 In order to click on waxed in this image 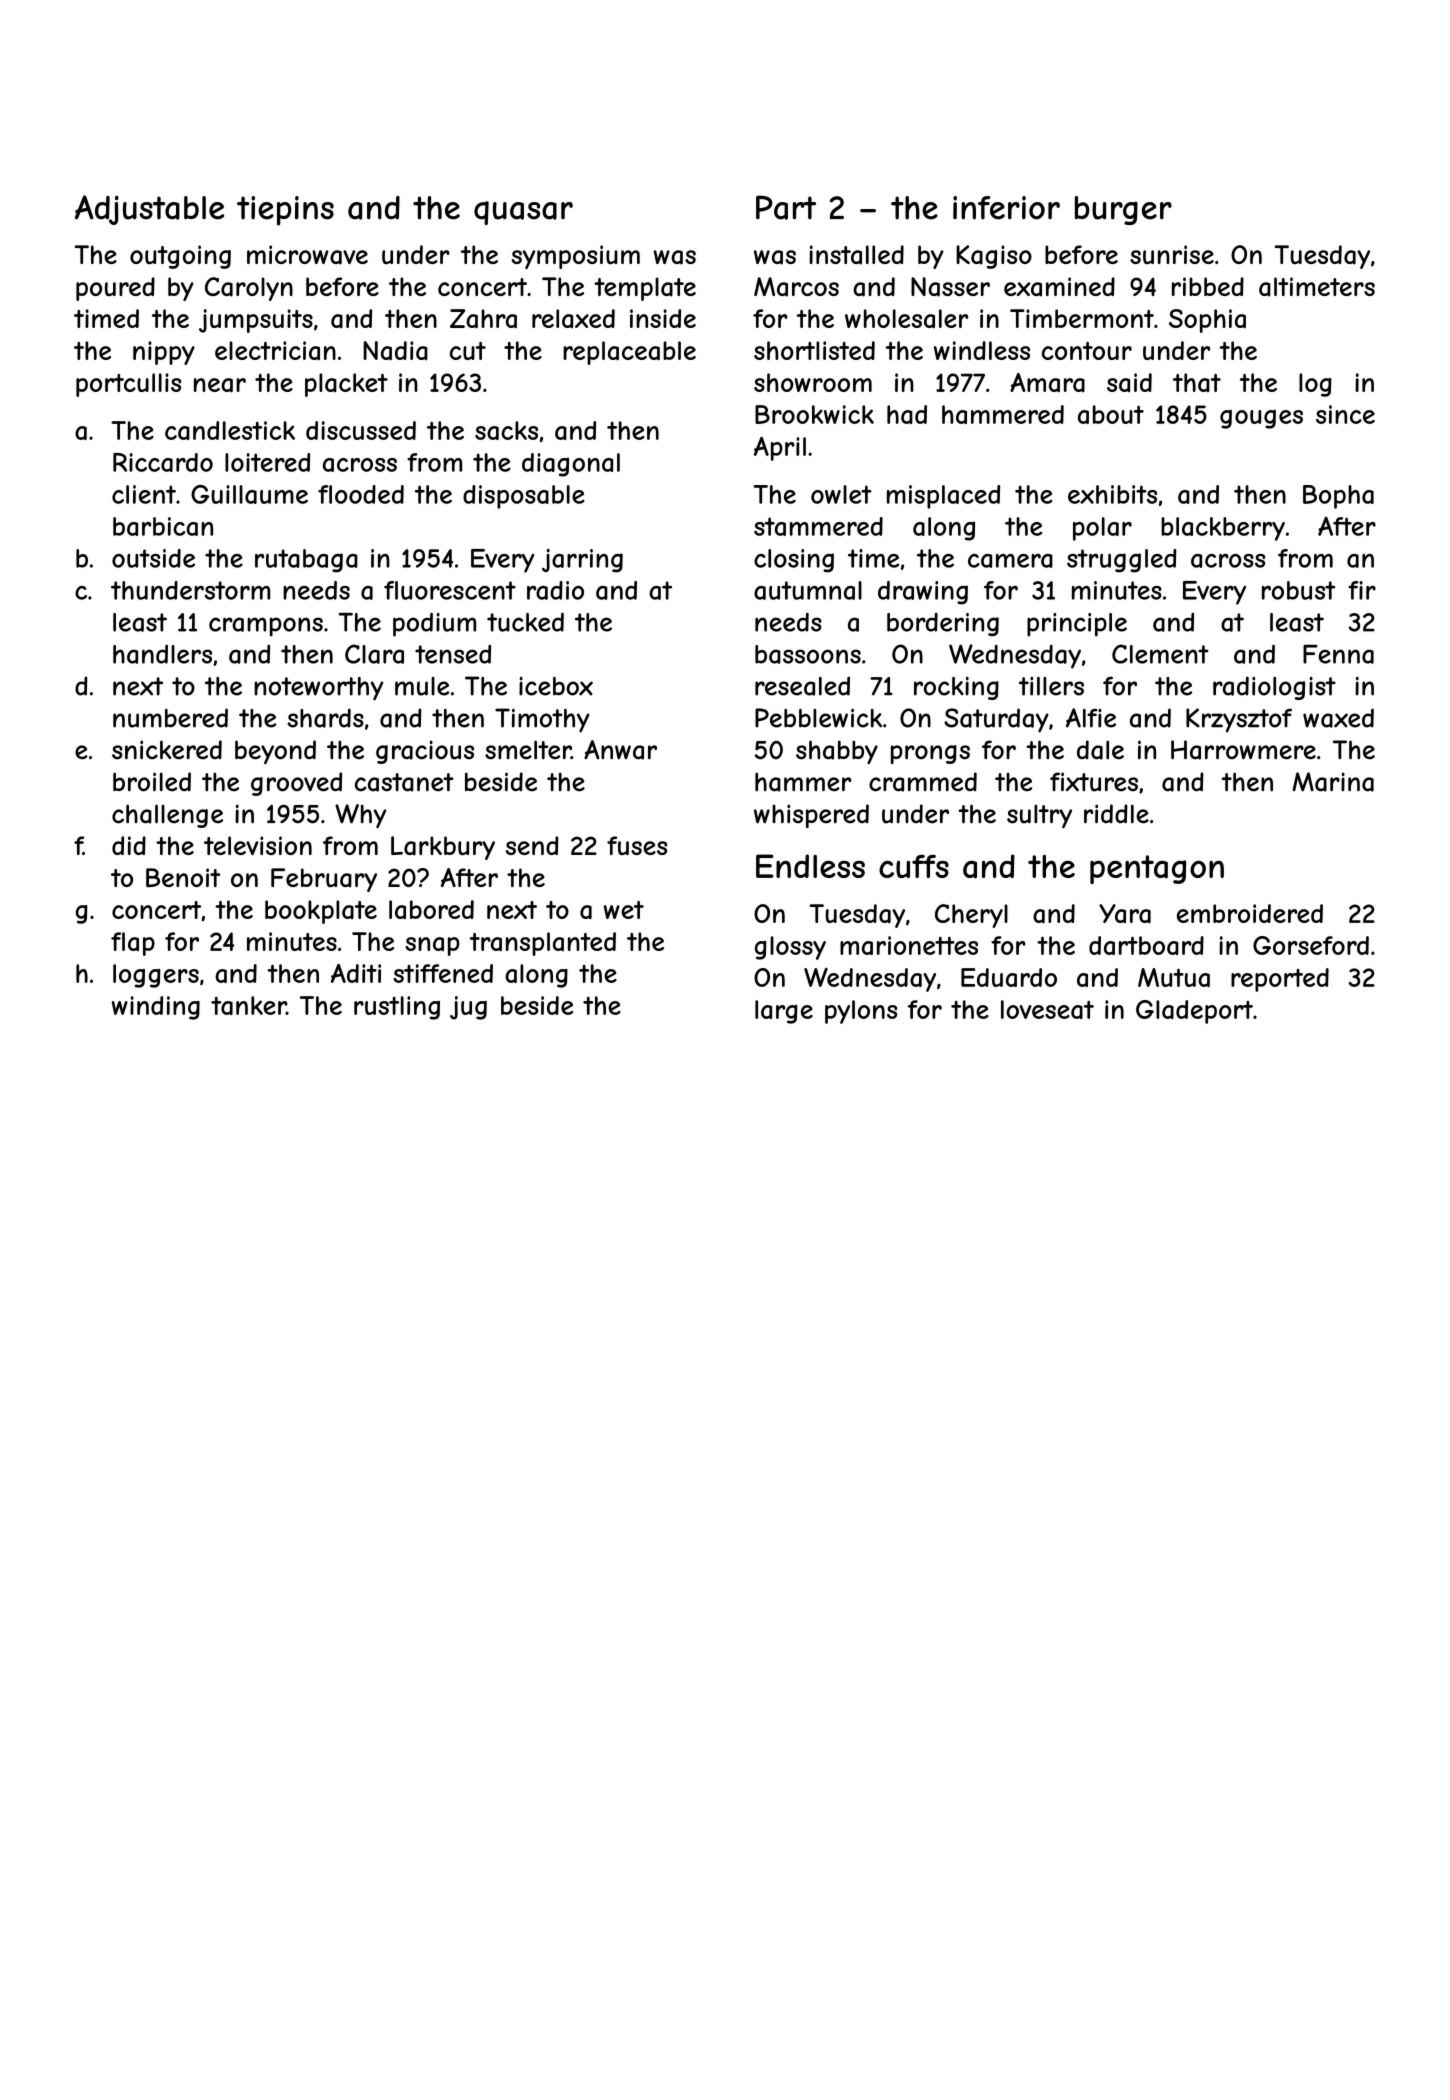, I will do `click(1338, 718)`.
